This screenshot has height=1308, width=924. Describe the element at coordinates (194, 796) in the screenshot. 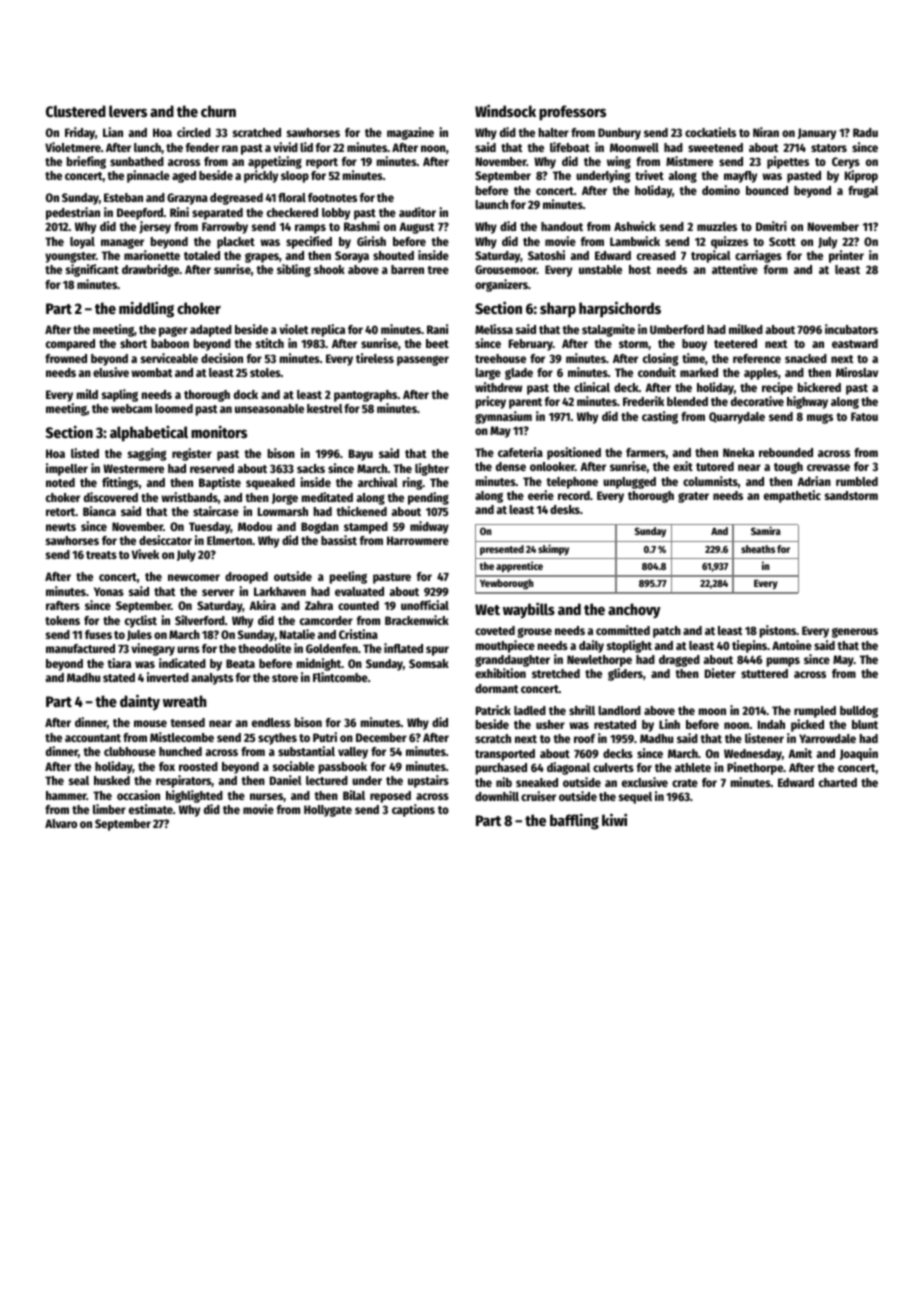

I see `highlighted` at that location.
